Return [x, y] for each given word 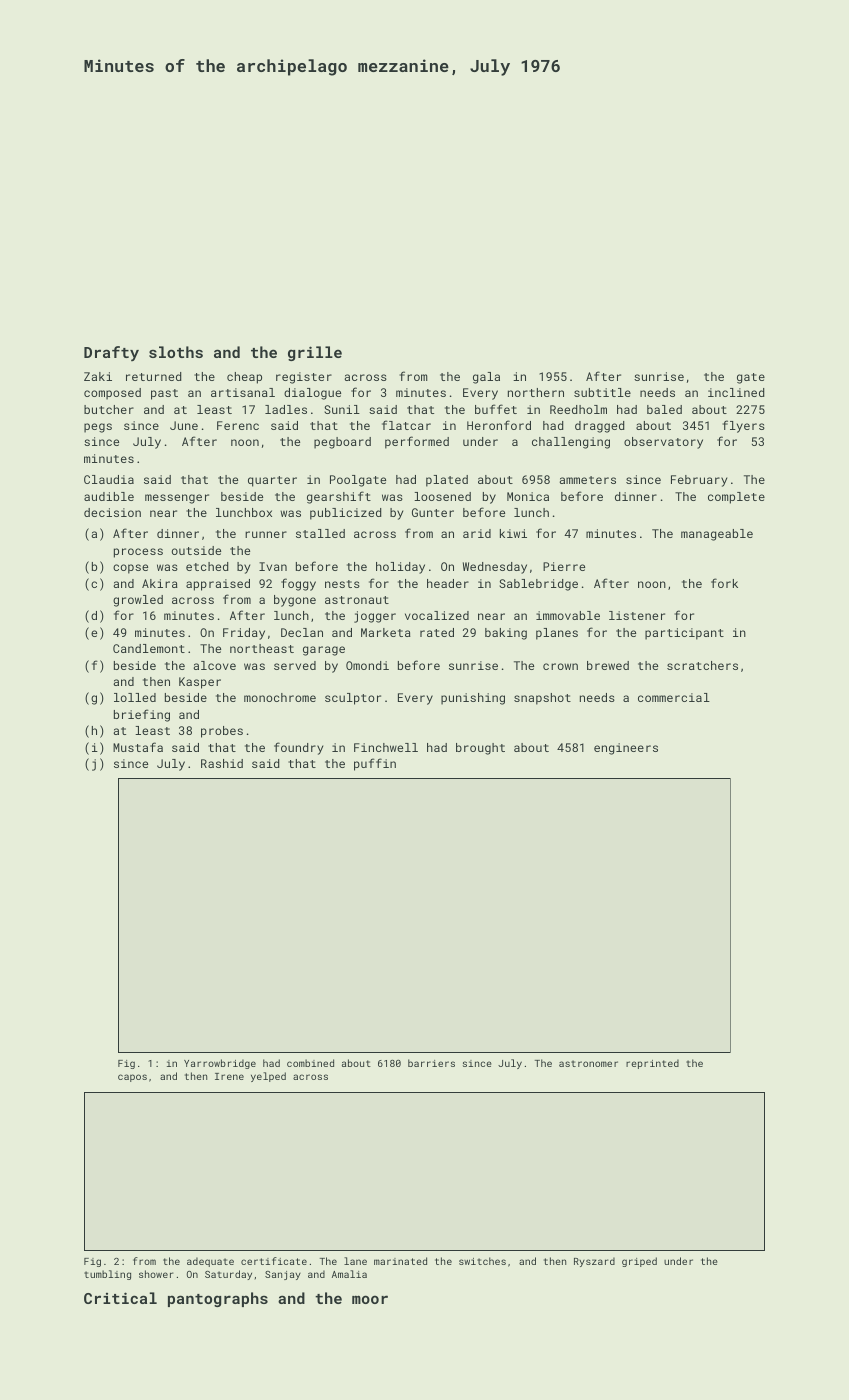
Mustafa [138, 747]
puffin [375, 764]
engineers [626, 749]
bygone [295, 601]
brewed [608, 665]
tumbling [107, 1275]
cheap [244, 378]
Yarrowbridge [220, 1064]
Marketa [386, 632]
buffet [496, 409]
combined [310, 1063]
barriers [431, 1063]
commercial [674, 697]
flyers [743, 426]
